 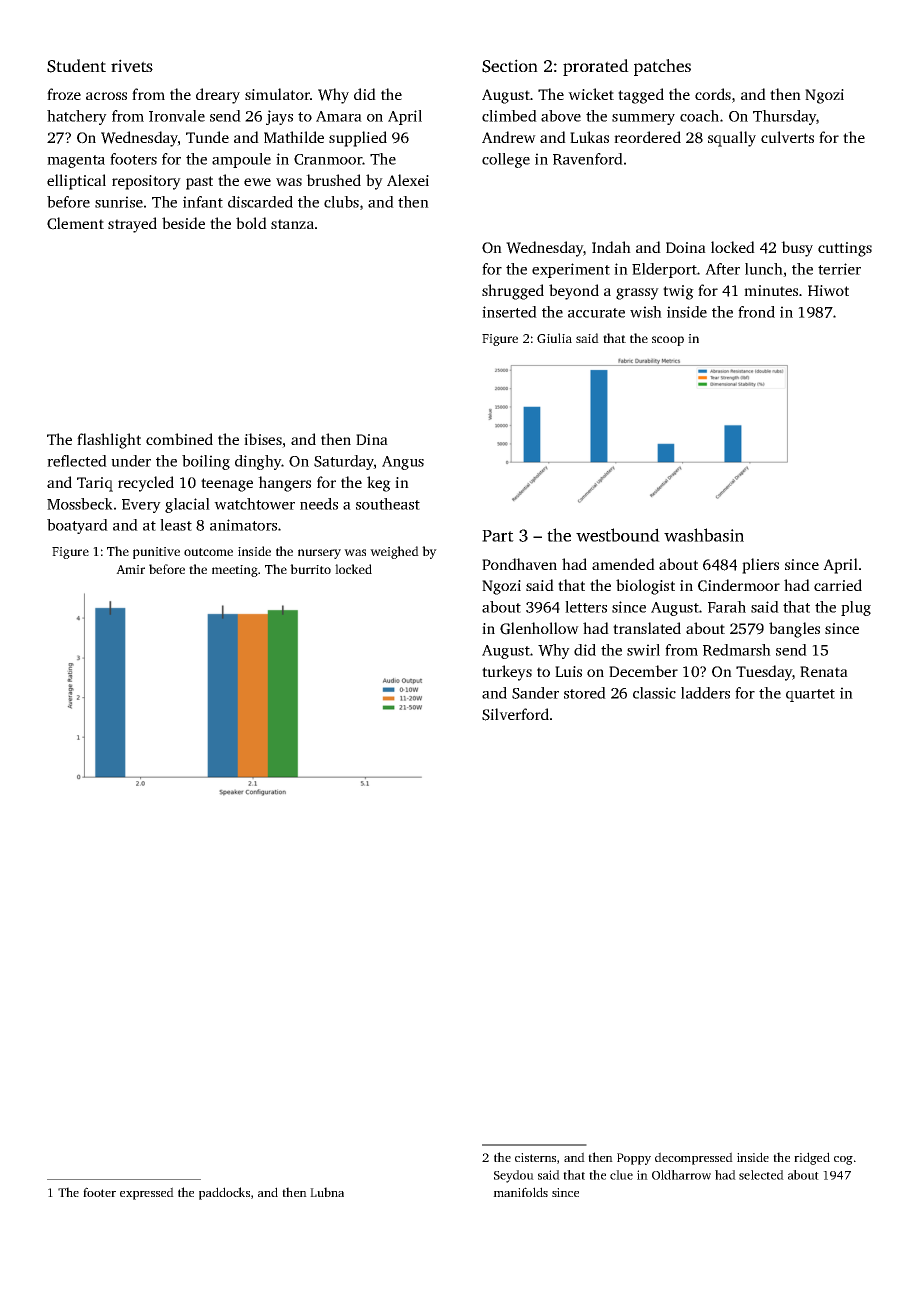 What do you see at coordinates (760, 566) in the screenshot?
I see `pliers` at bounding box center [760, 566].
